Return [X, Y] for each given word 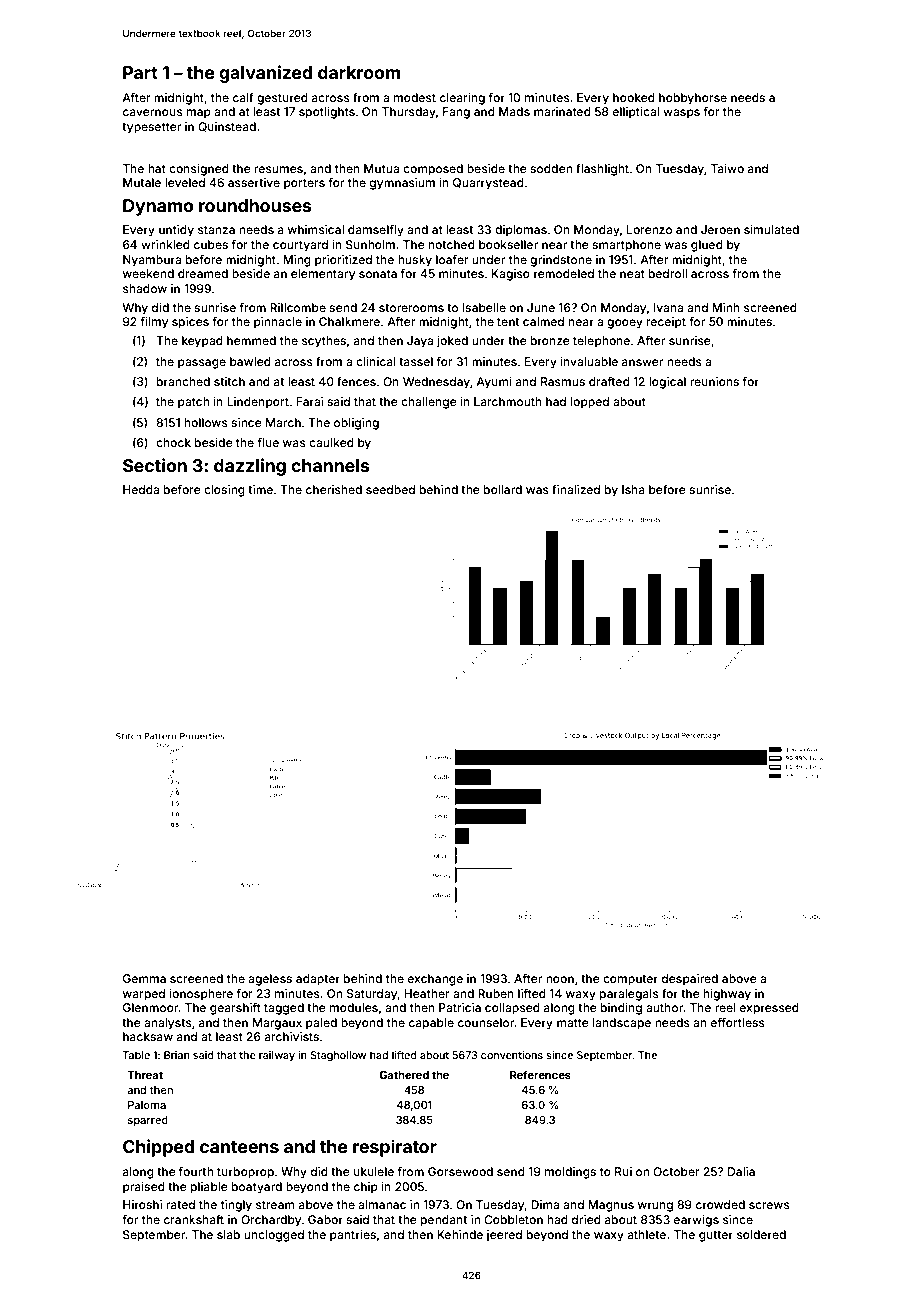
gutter [716, 1236]
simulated [771, 229]
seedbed [390, 489]
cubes [211, 244]
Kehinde [460, 1234]
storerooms [411, 308]
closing [224, 491]
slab [228, 1234]
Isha [633, 489]
